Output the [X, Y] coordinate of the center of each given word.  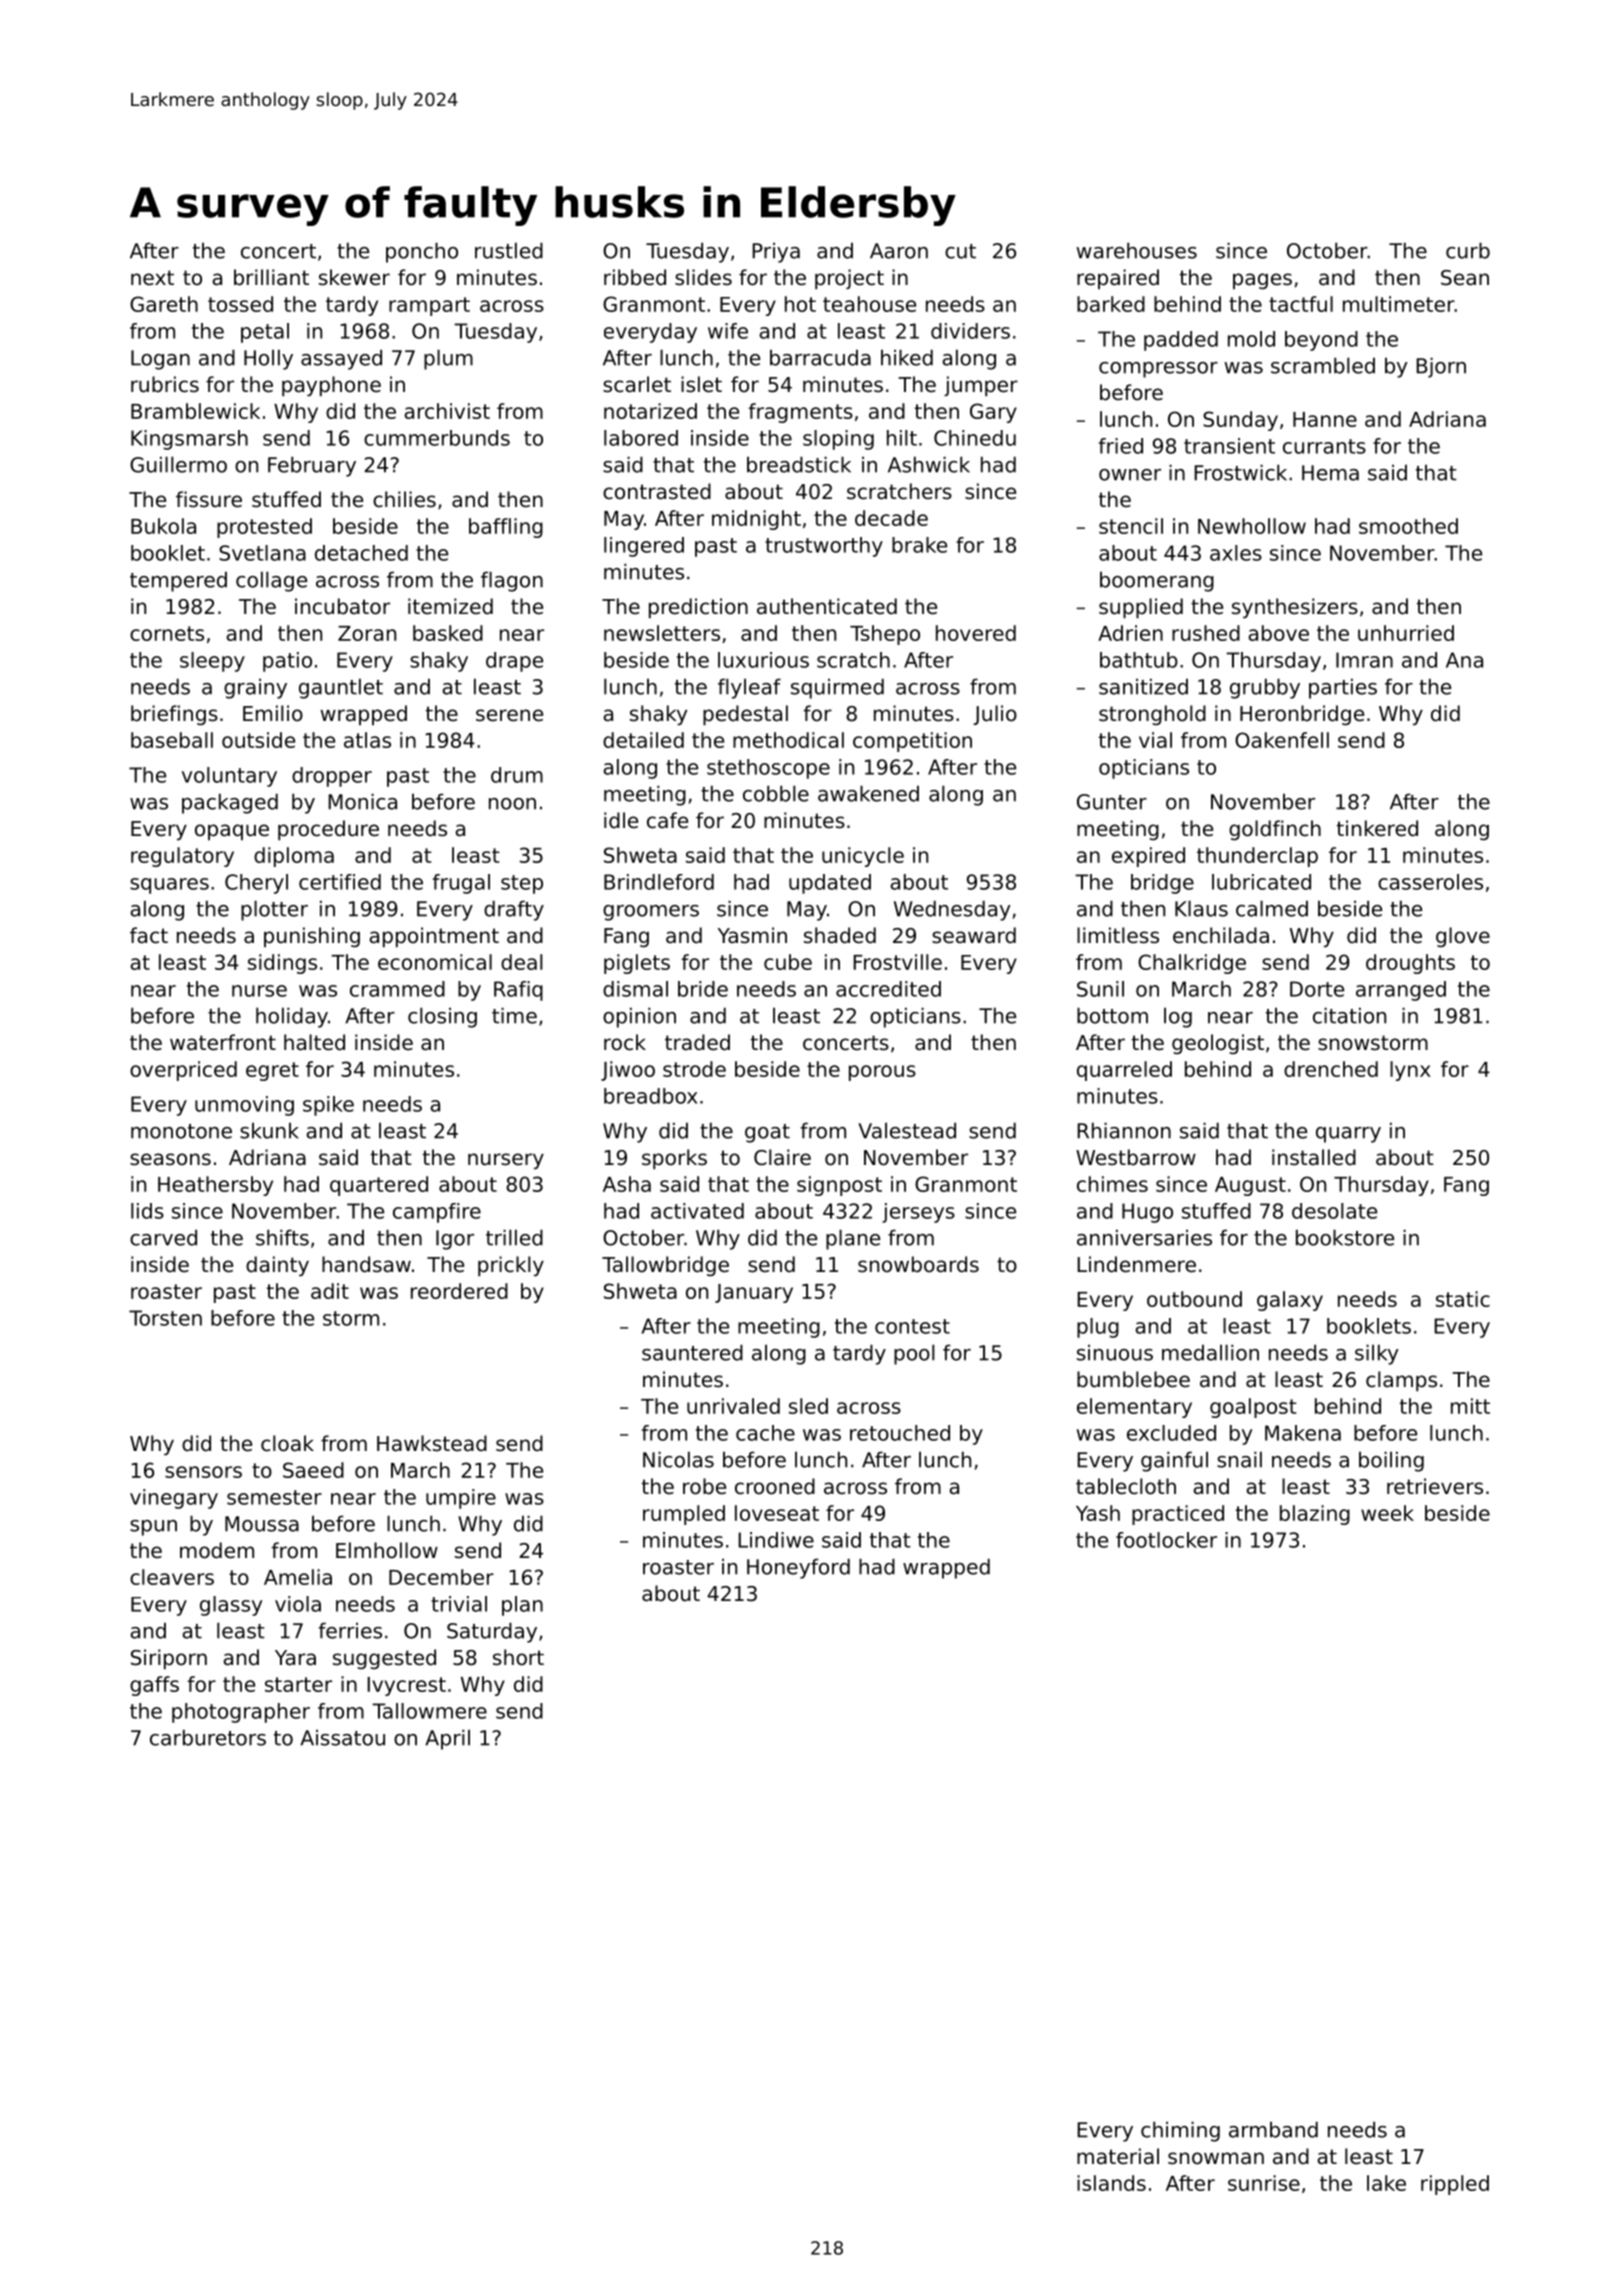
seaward [974, 935]
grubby [1265, 688]
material [1118, 2156]
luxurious [763, 660]
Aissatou [342, 1737]
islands [1111, 2183]
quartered [379, 1186]
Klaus [1201, 908]
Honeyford [798, 1568]
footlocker [1166, 1540]
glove [1463, 937]
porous [882, 1073]
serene [509, 715]
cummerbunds [437, 438]
